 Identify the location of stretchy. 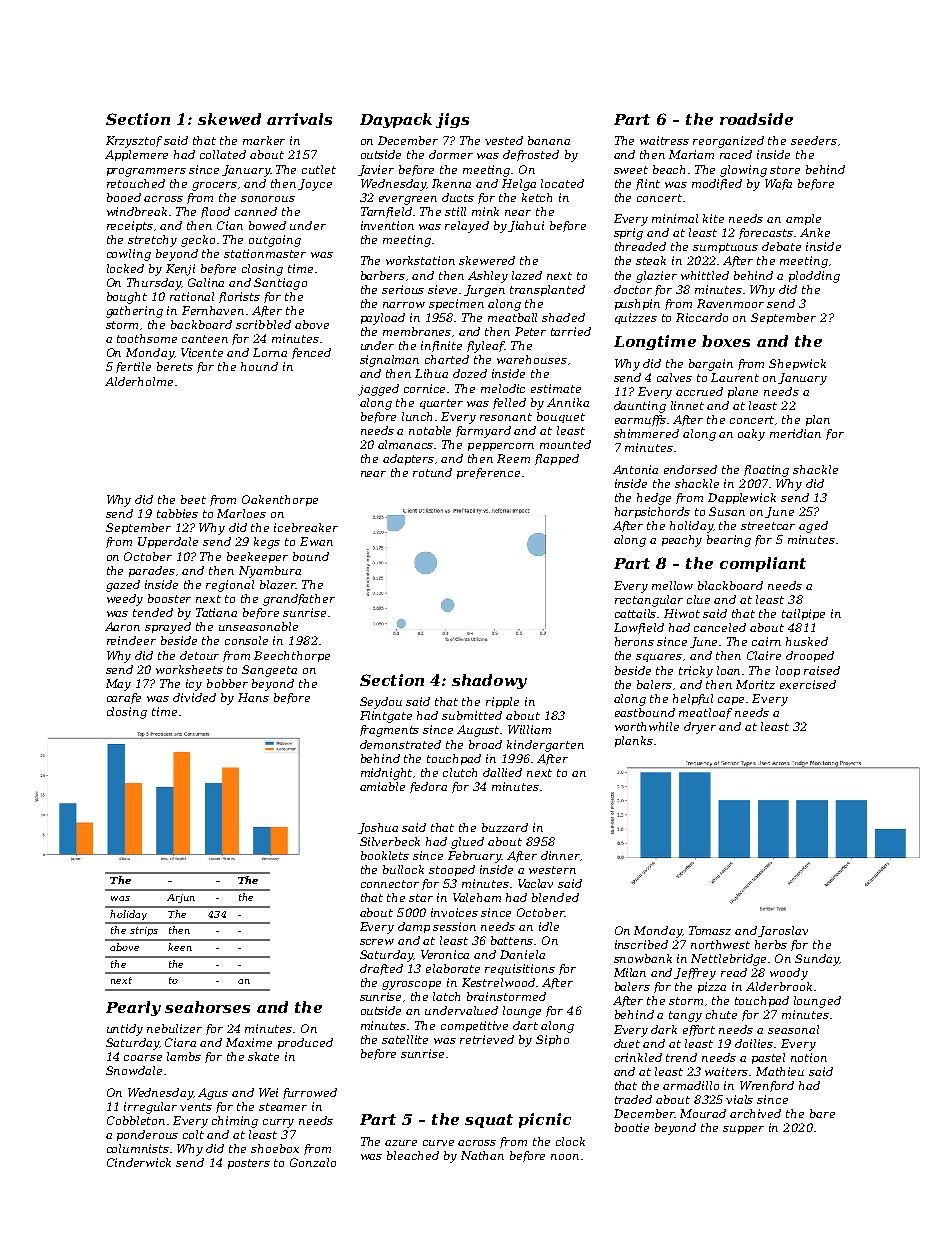
(152, 241).
